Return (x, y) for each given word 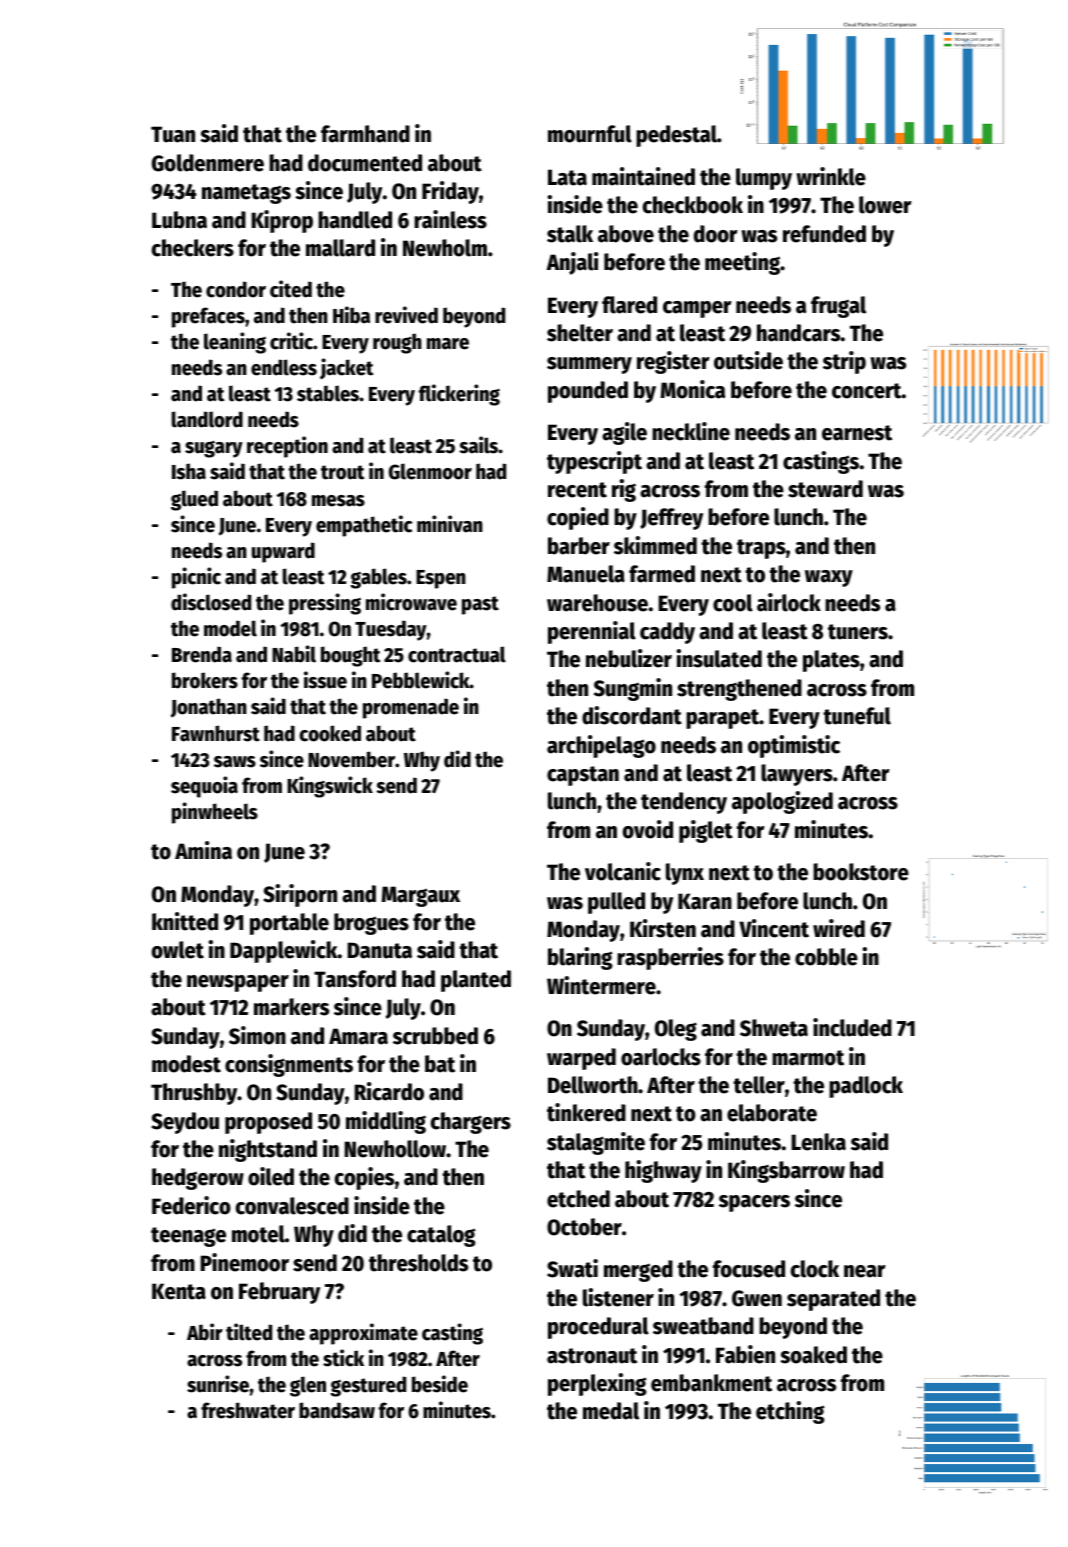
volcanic (623, 871)
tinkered (586, 1112)
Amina (203, 850)
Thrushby (194, 1094)
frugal (838, 307)
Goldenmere (208, 163)
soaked (813, 1355)
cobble (826, 957)
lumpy (764, 179)
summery (589, 365)
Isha (189, 471)
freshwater (248, 1410)
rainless (450, 219)
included (852, 1027)
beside (440, 1384)
